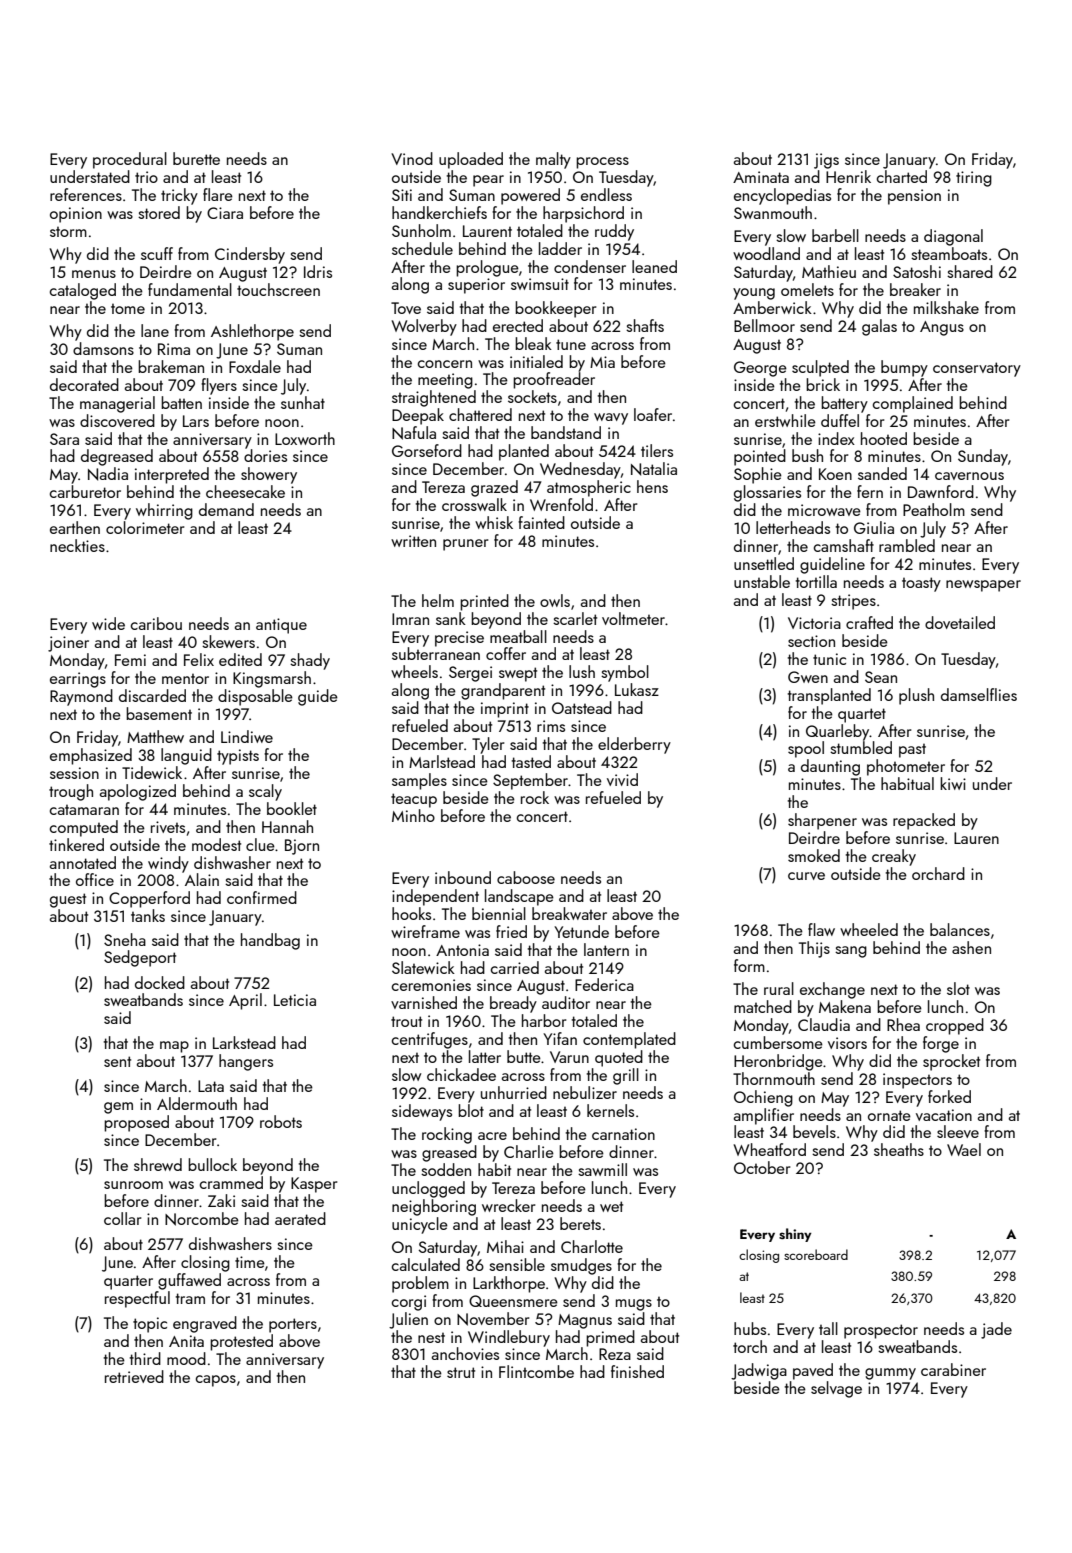 Image resolution: width=1072 pixels, height=1553 pixels. I want to click on October, so click(762, 1167).
